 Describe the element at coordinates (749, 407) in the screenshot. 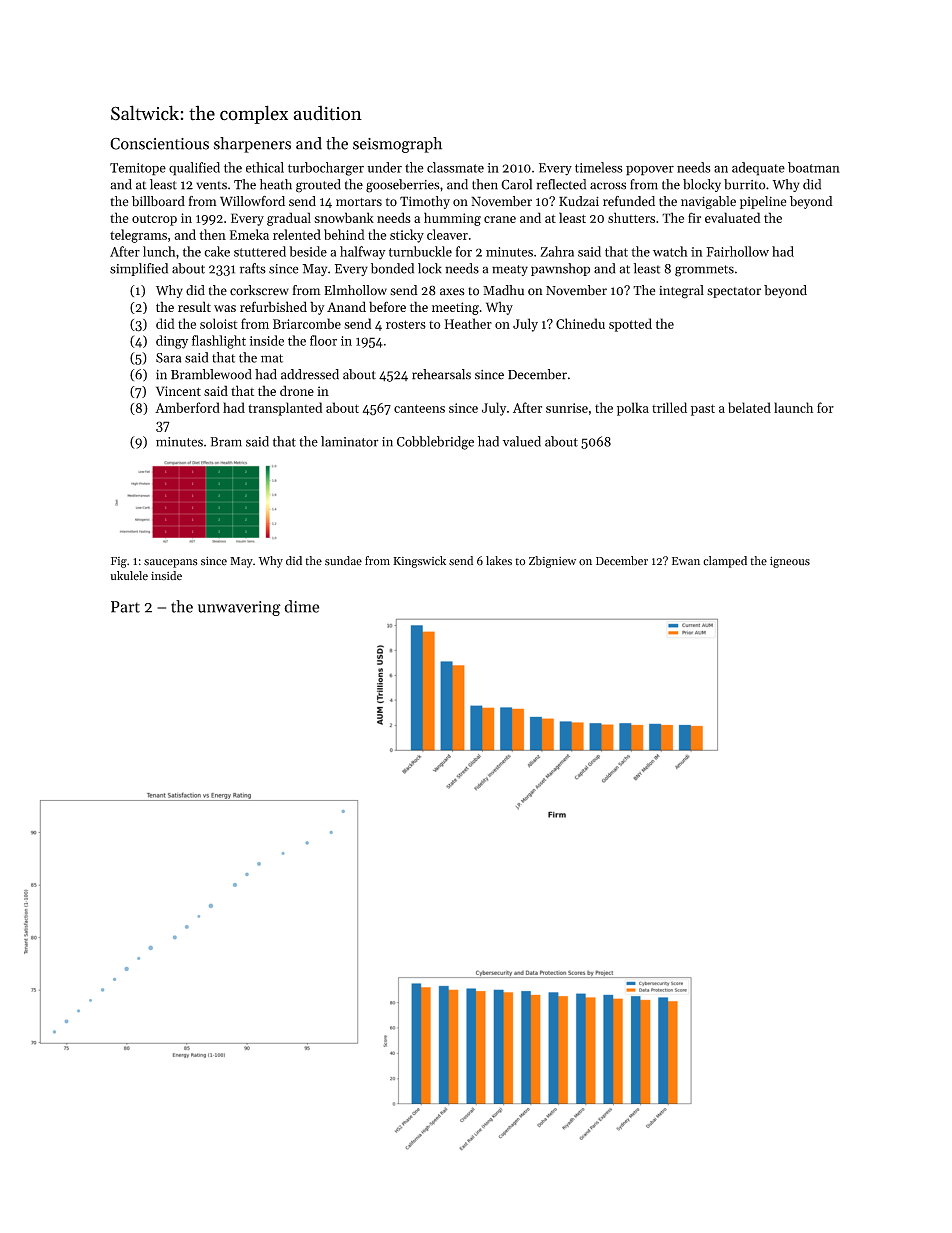

I see `belated` at that location.
